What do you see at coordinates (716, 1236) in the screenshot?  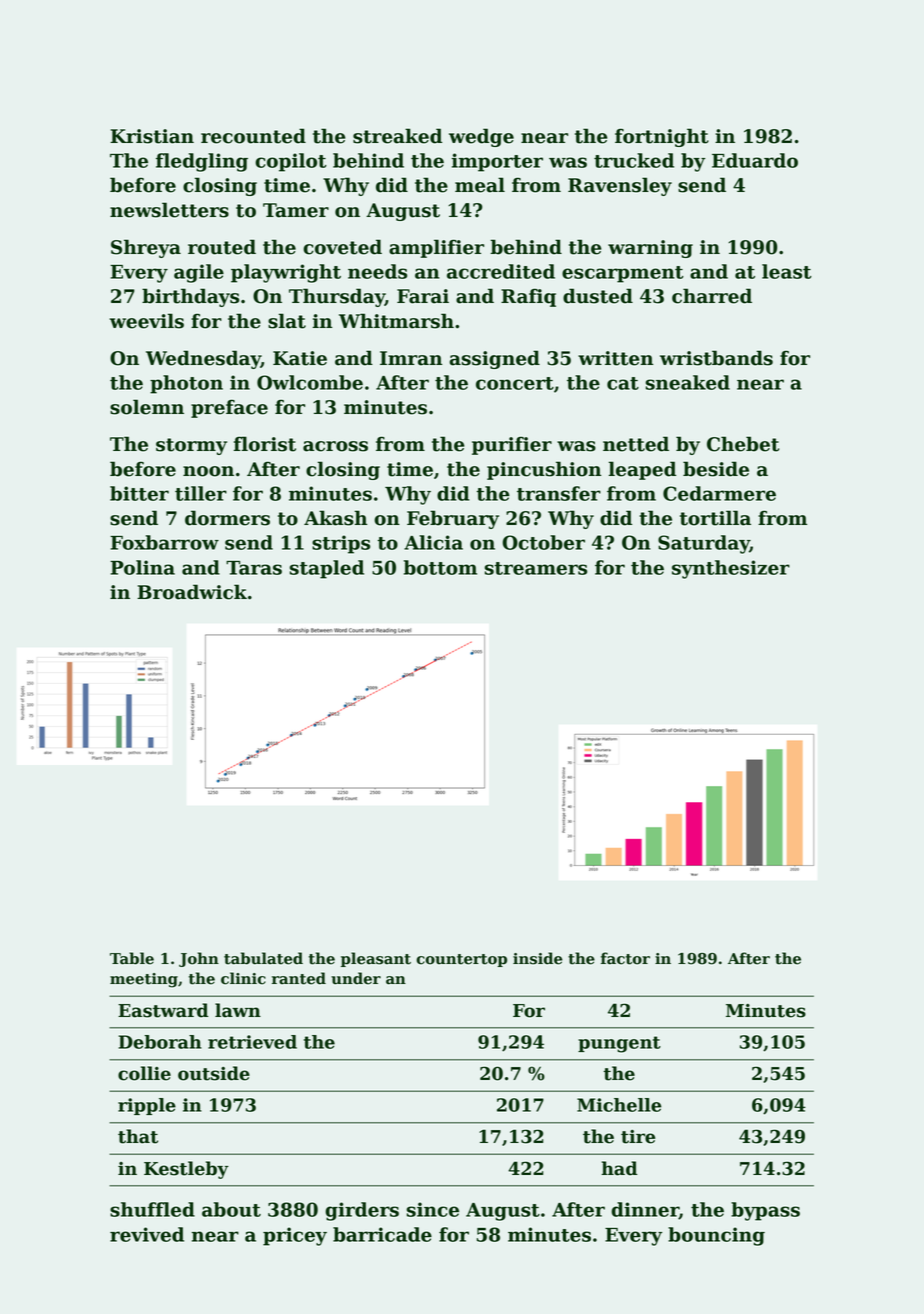 I see `bouncing` at bounding box center [716, 1236].
